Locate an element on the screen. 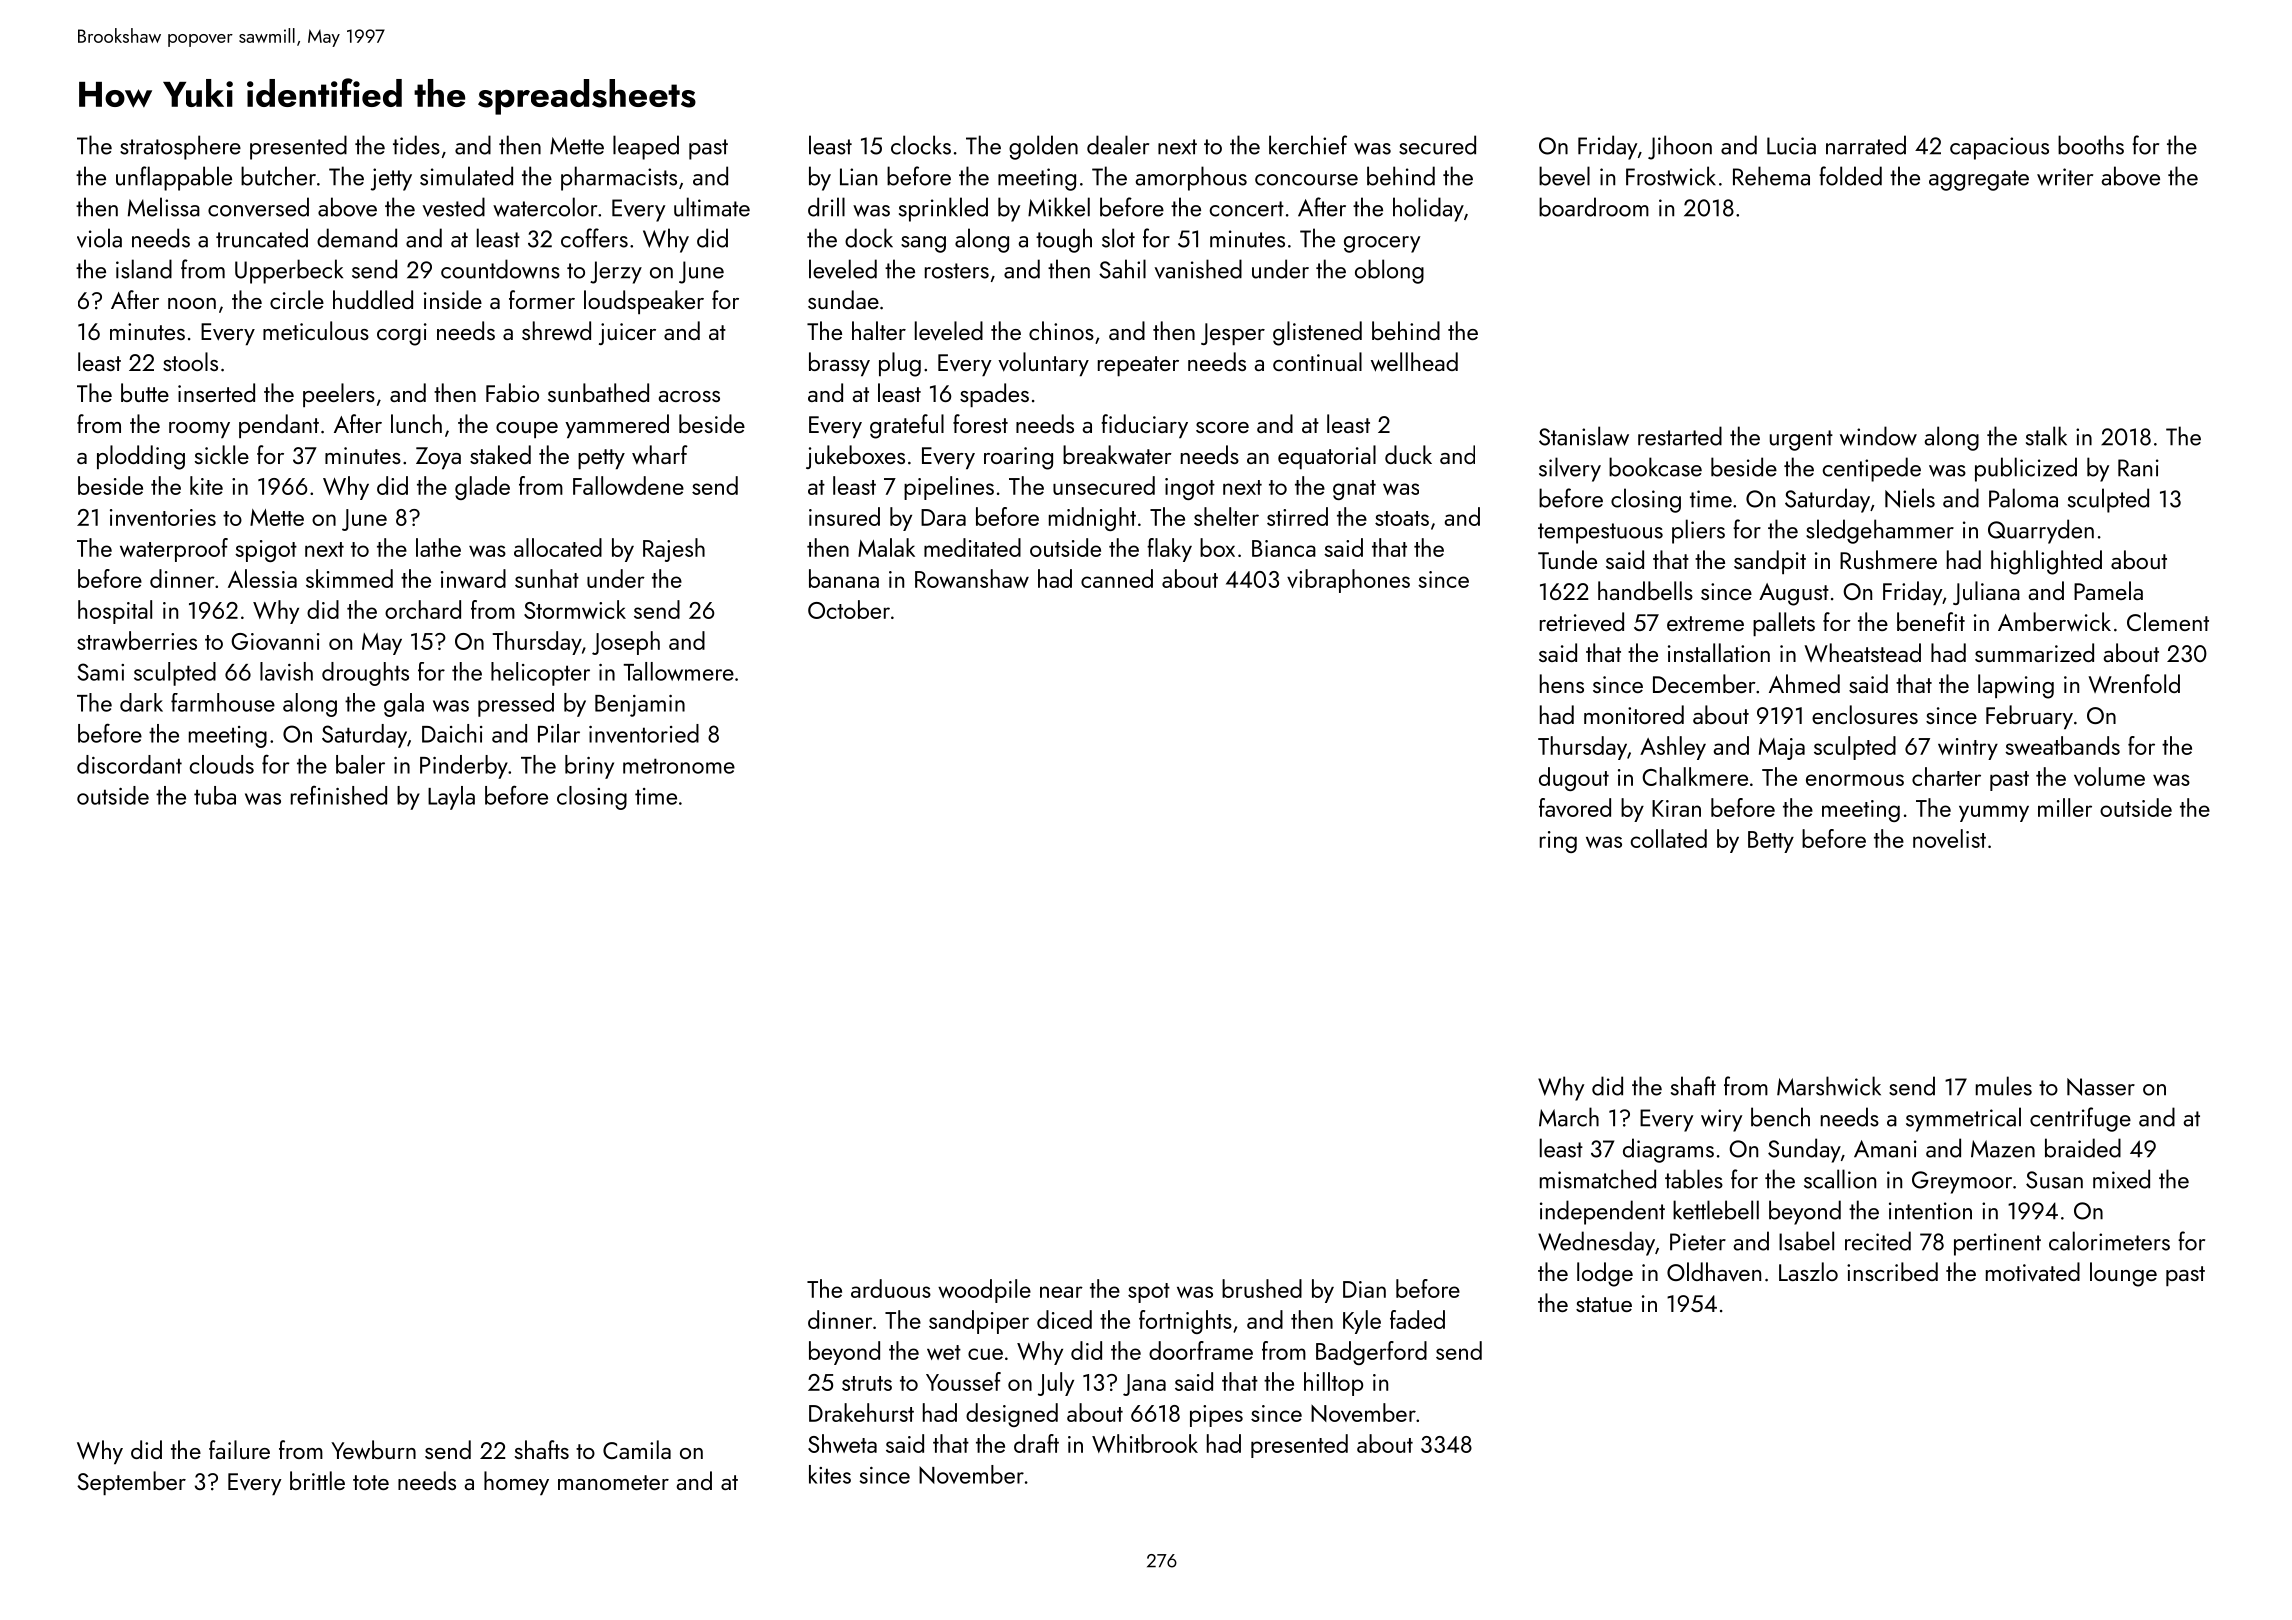 Image resolution: width=2292 pixels, height=1620 pixels. corgi is located at coordinates (402, 334).
